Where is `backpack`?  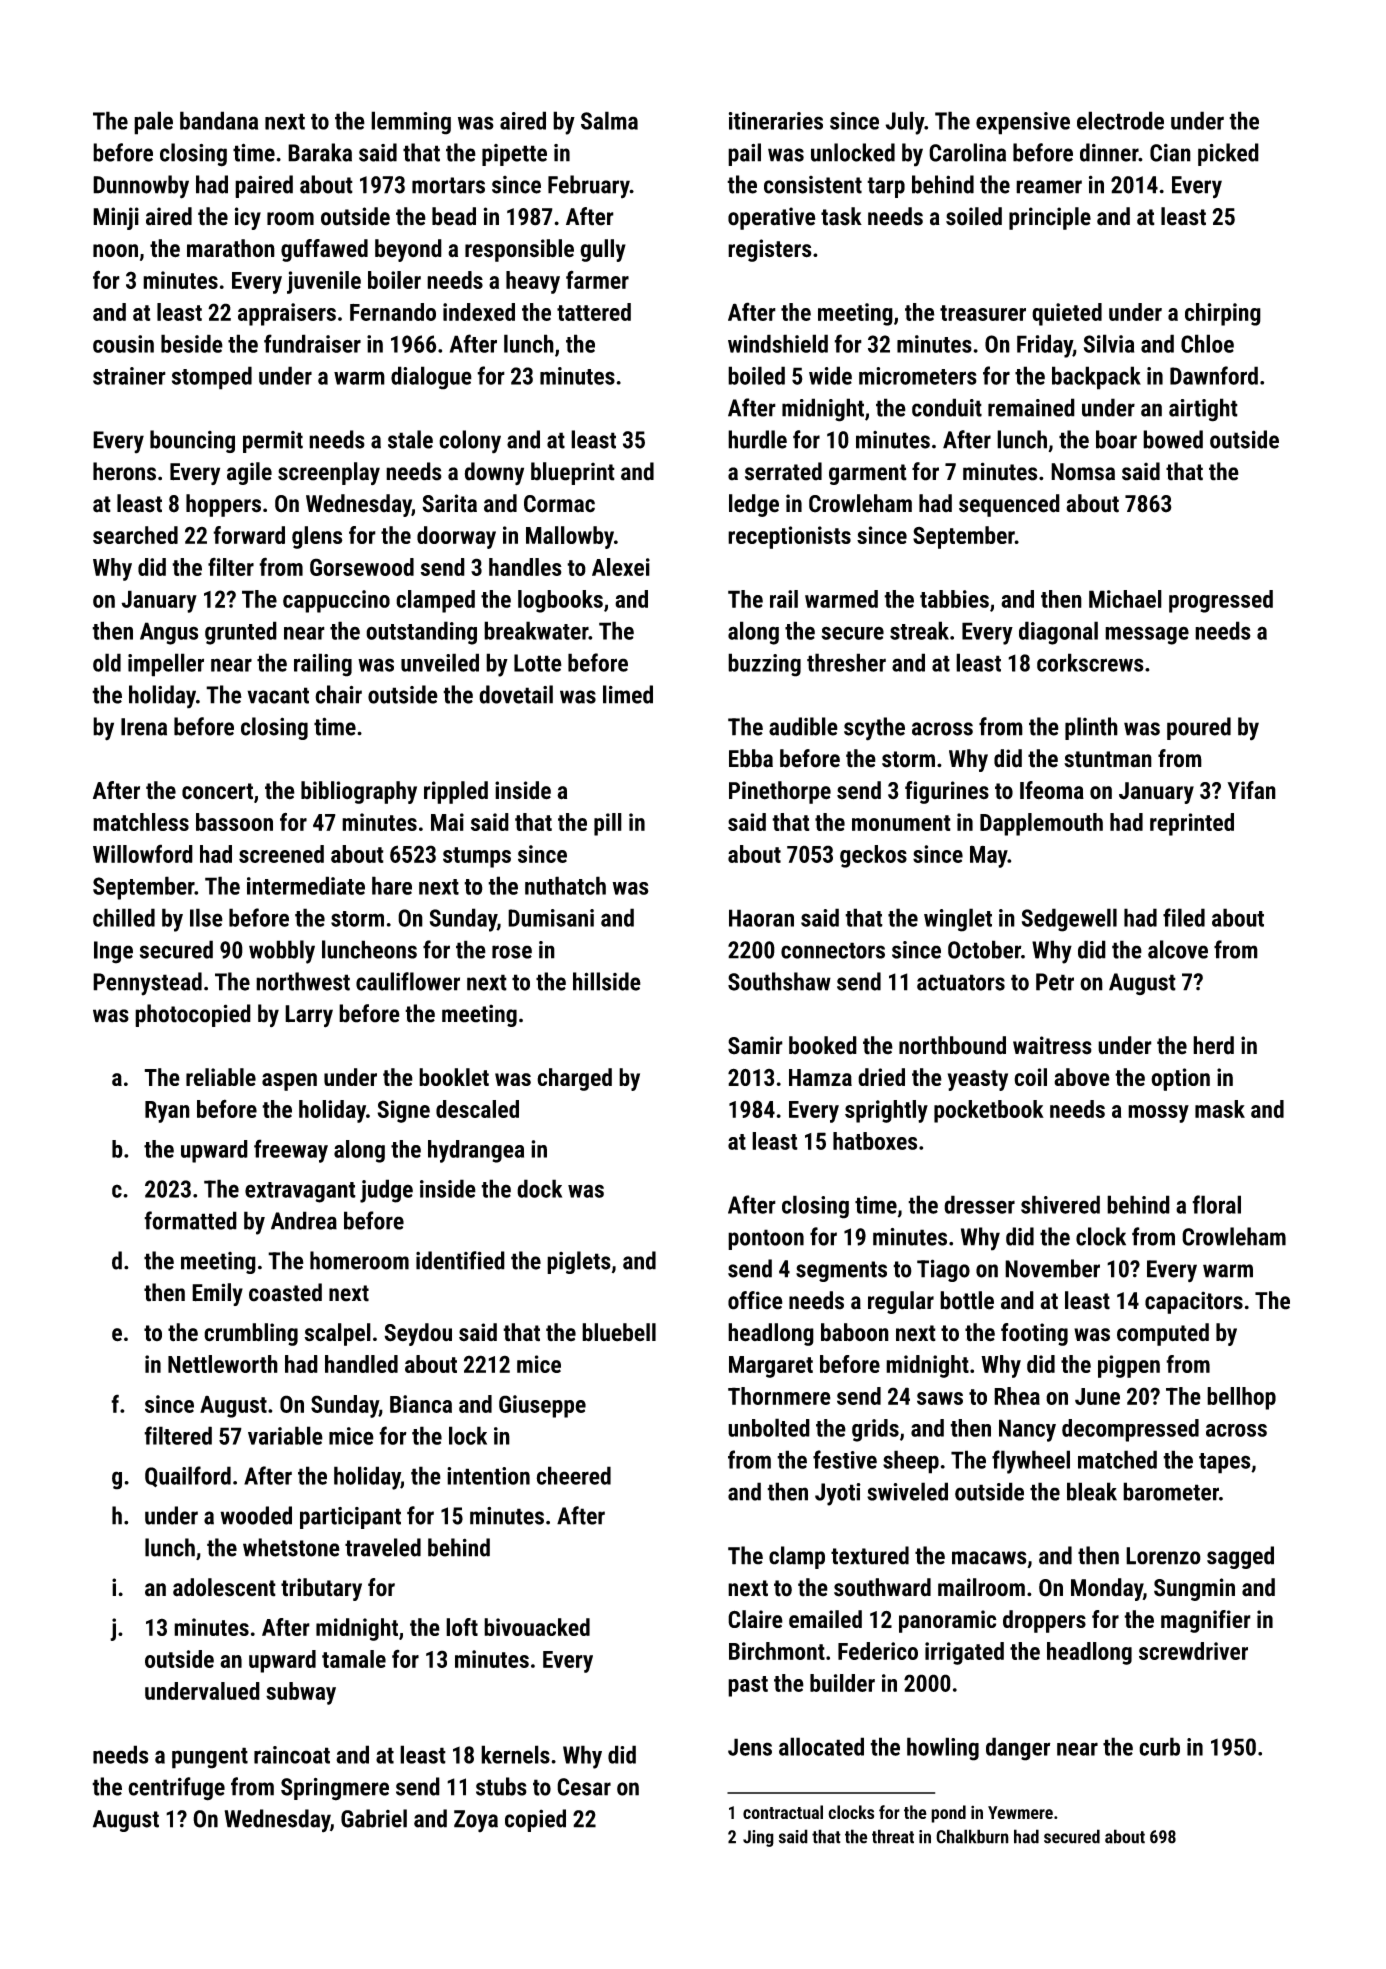 backpack is located at coordinates (1096, 378).
